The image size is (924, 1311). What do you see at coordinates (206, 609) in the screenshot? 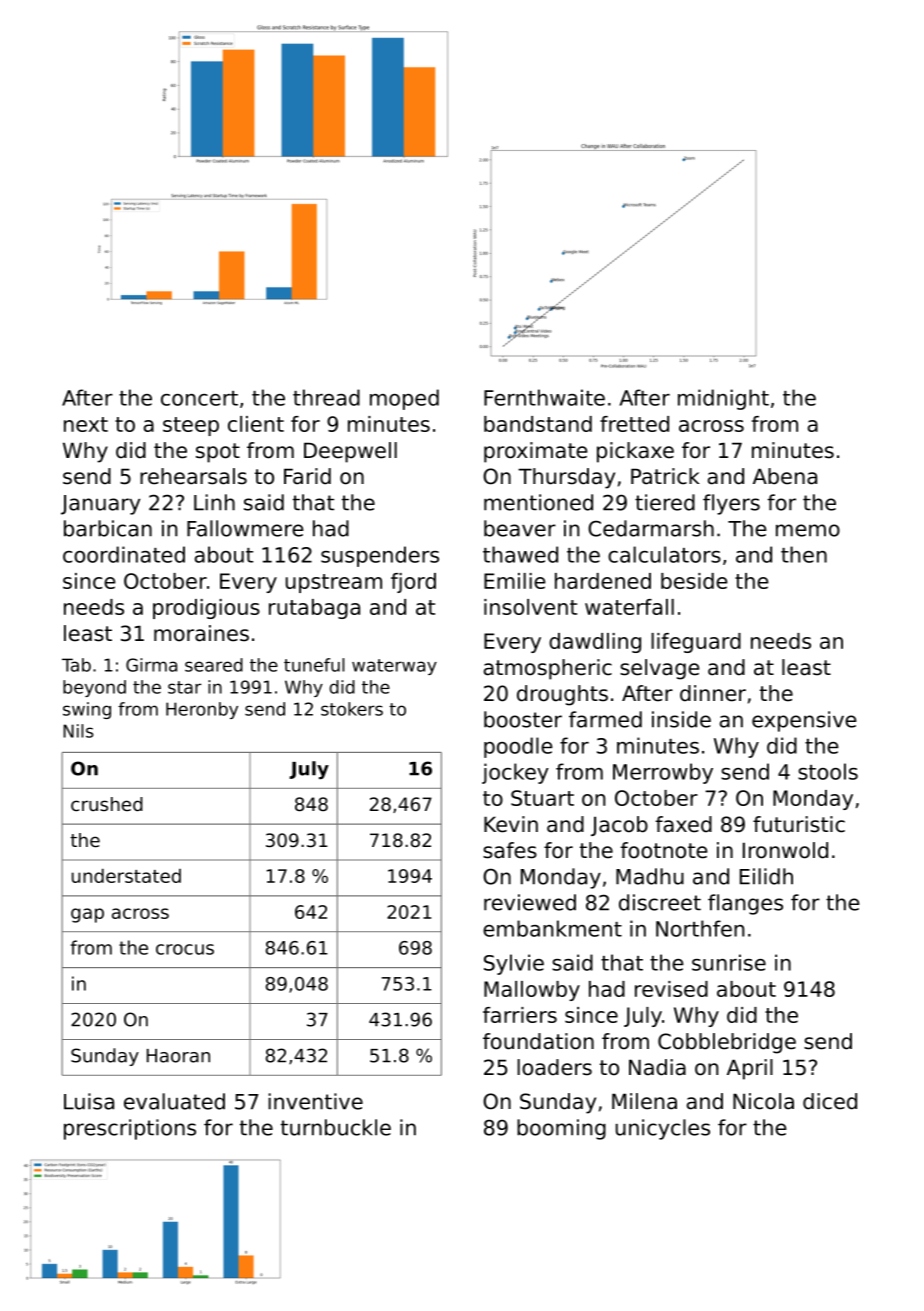
I see `prodigious` at bounding box center [206, 609].
